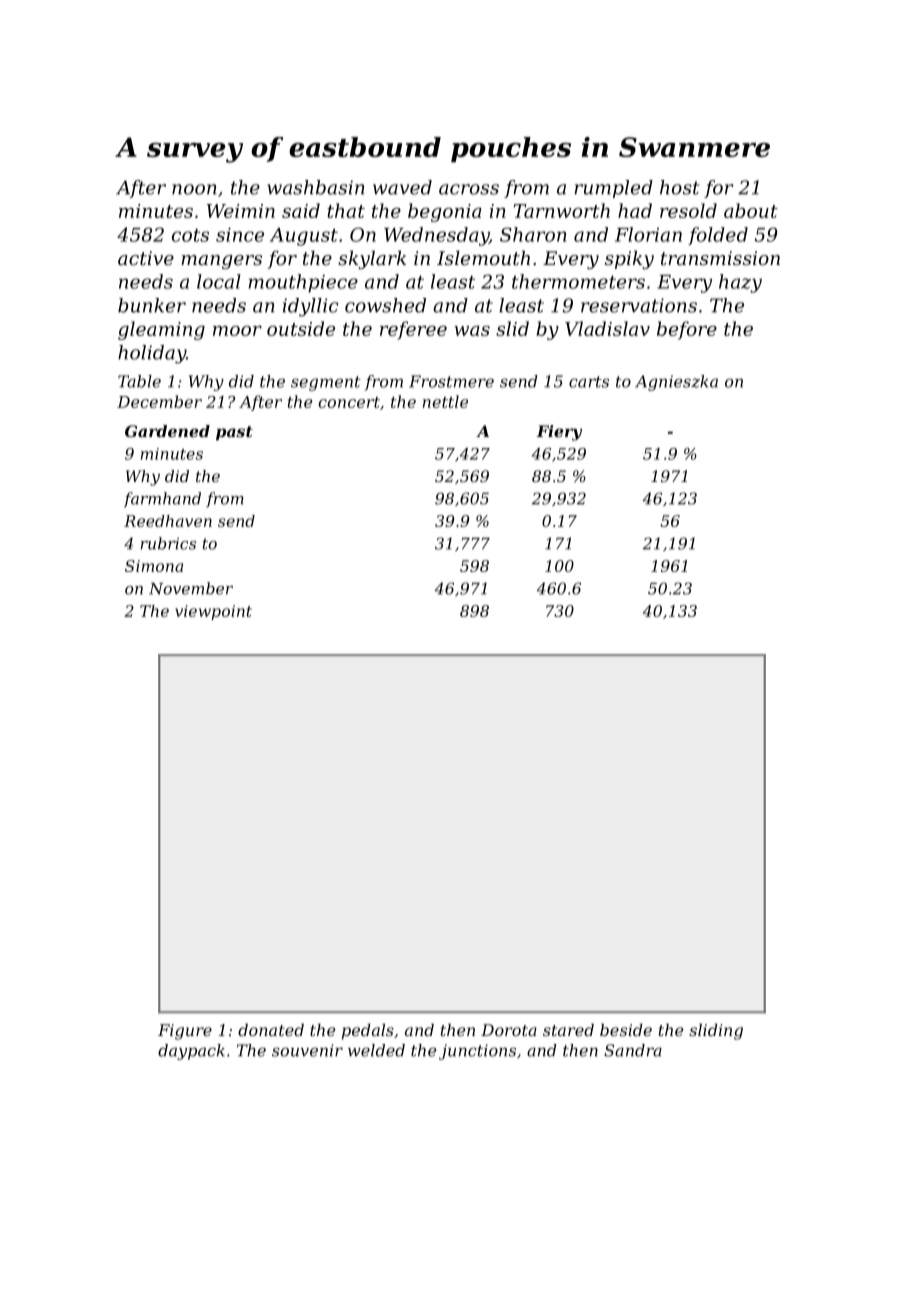 The height and width of the screenshot is (1311, 924). I want to click on farmhand, so click(162, 500).
